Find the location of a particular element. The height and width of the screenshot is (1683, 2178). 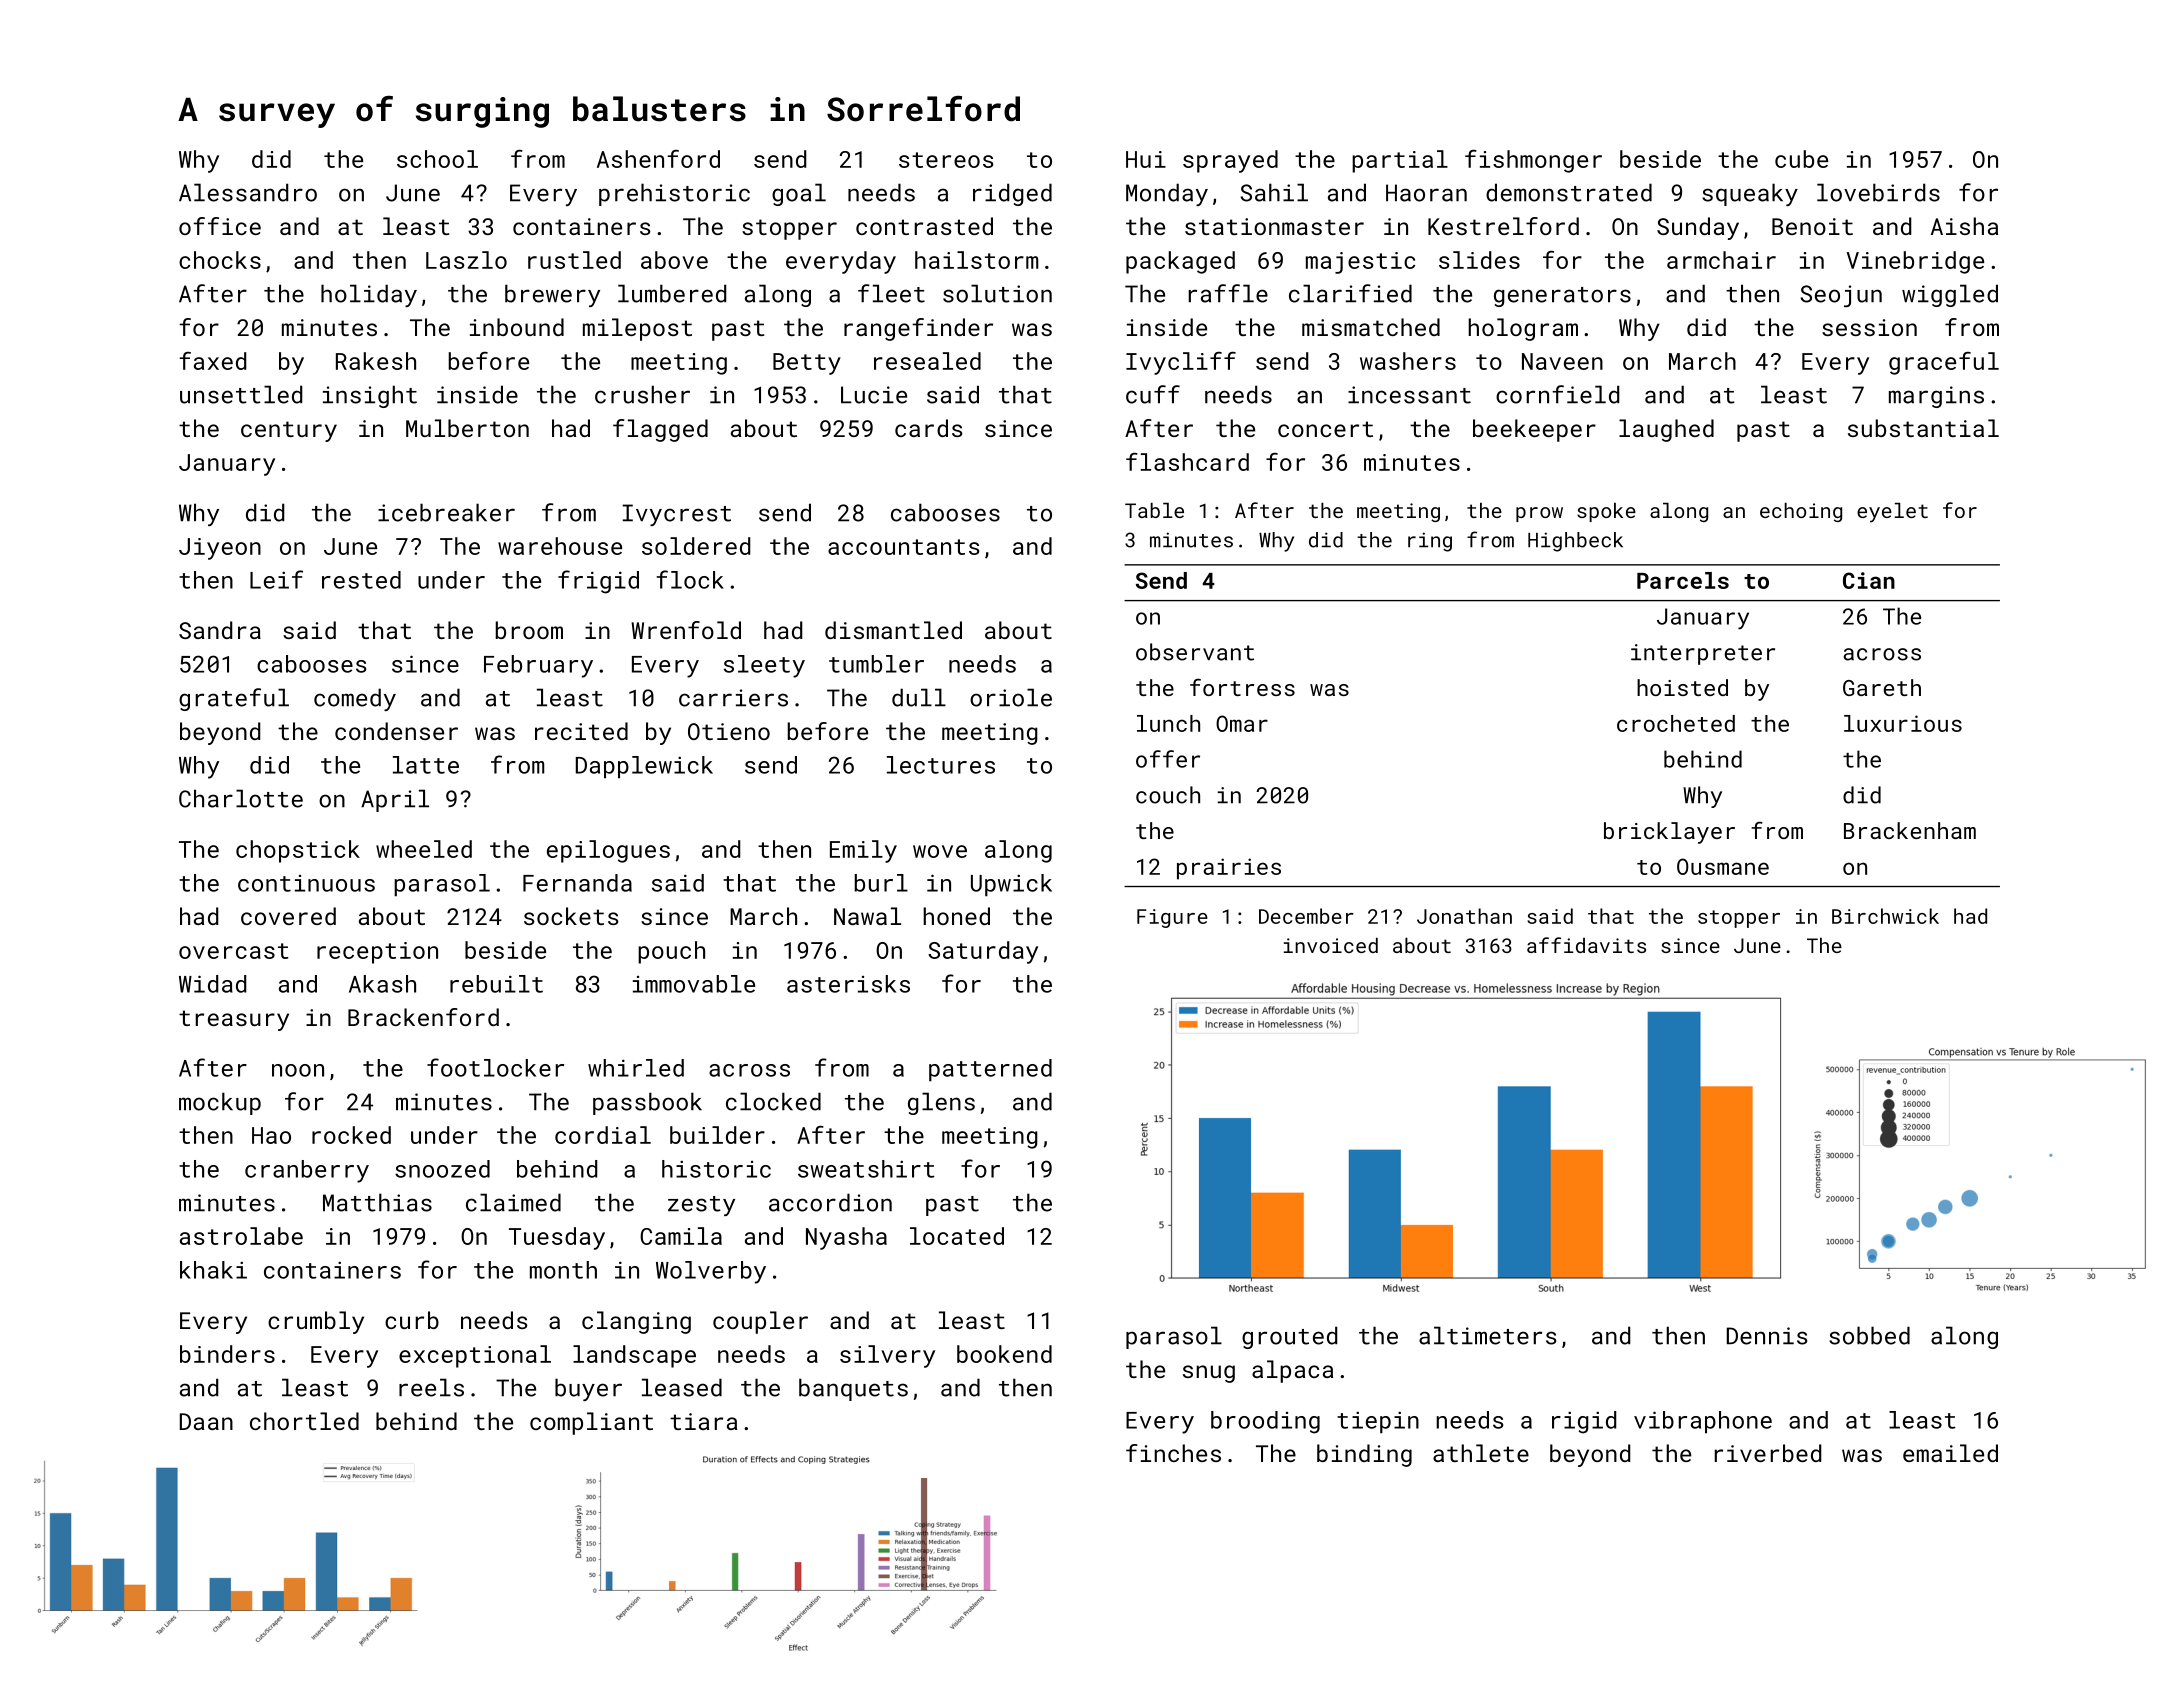

school is located at coordinates (437, 159).
